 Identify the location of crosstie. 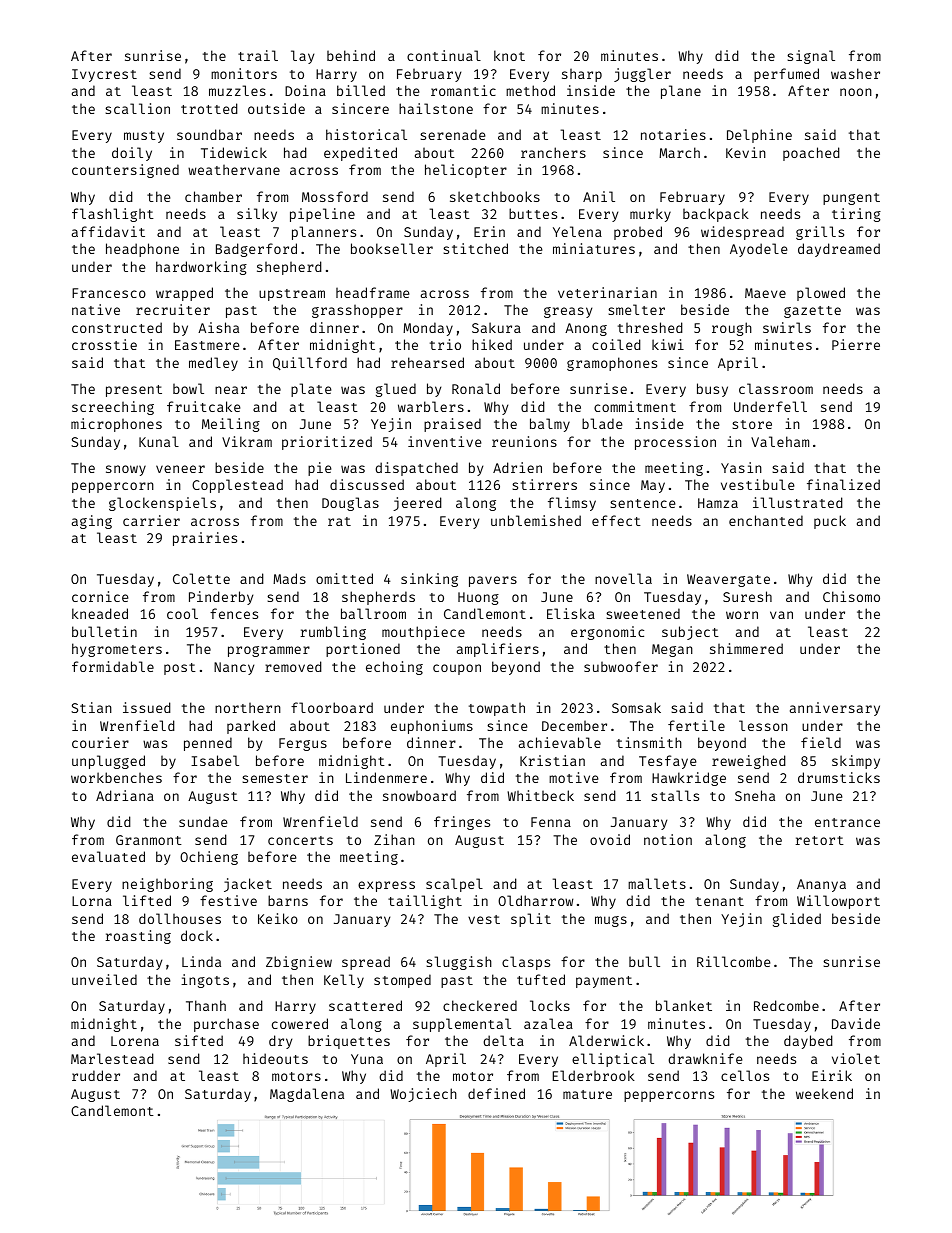
(104, 344).
